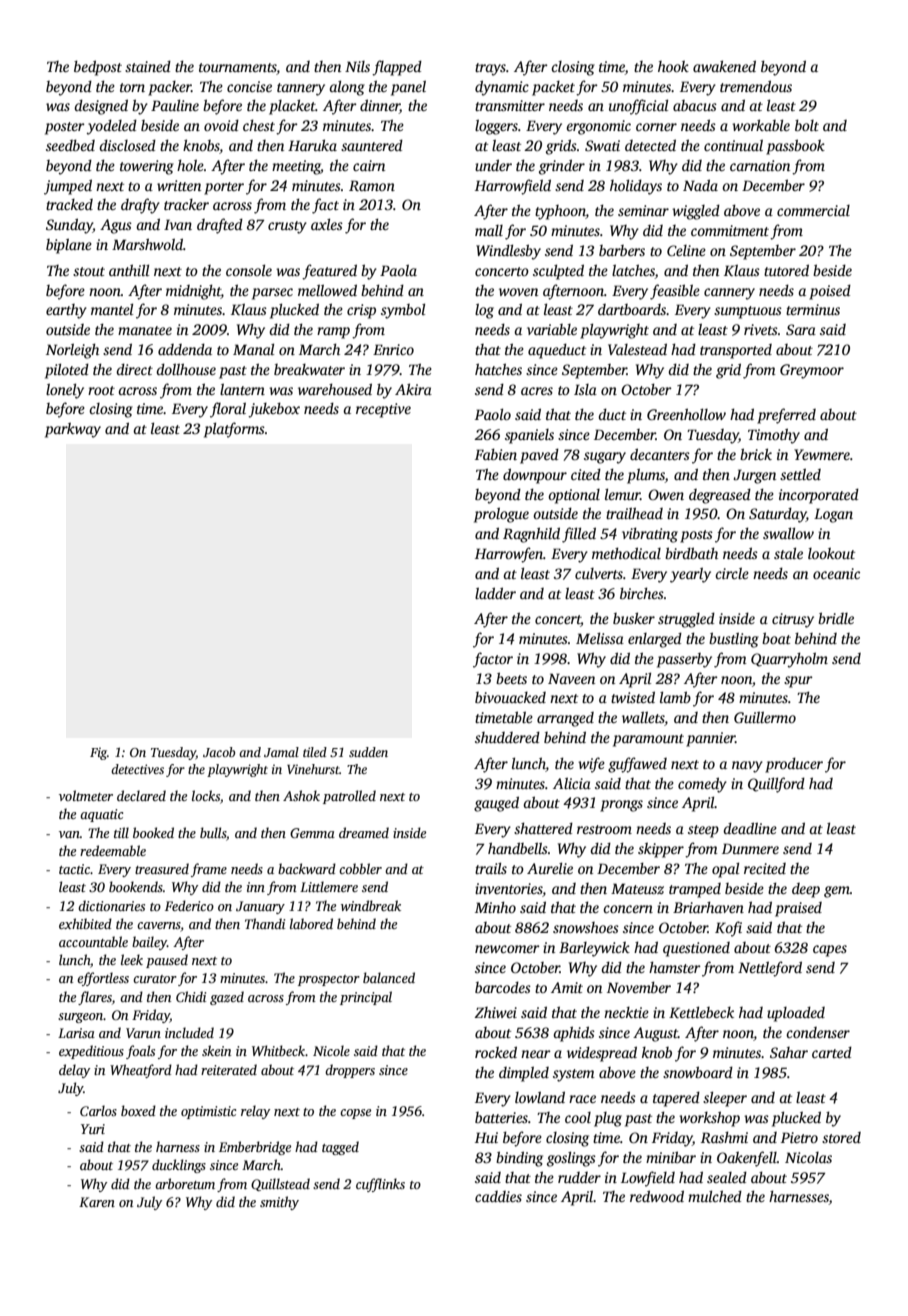 Image resolution: width=908 pixels, height=1316 pixels. Describe the element at coordinates (148, 66) in the document. I see `stained` at that location.
